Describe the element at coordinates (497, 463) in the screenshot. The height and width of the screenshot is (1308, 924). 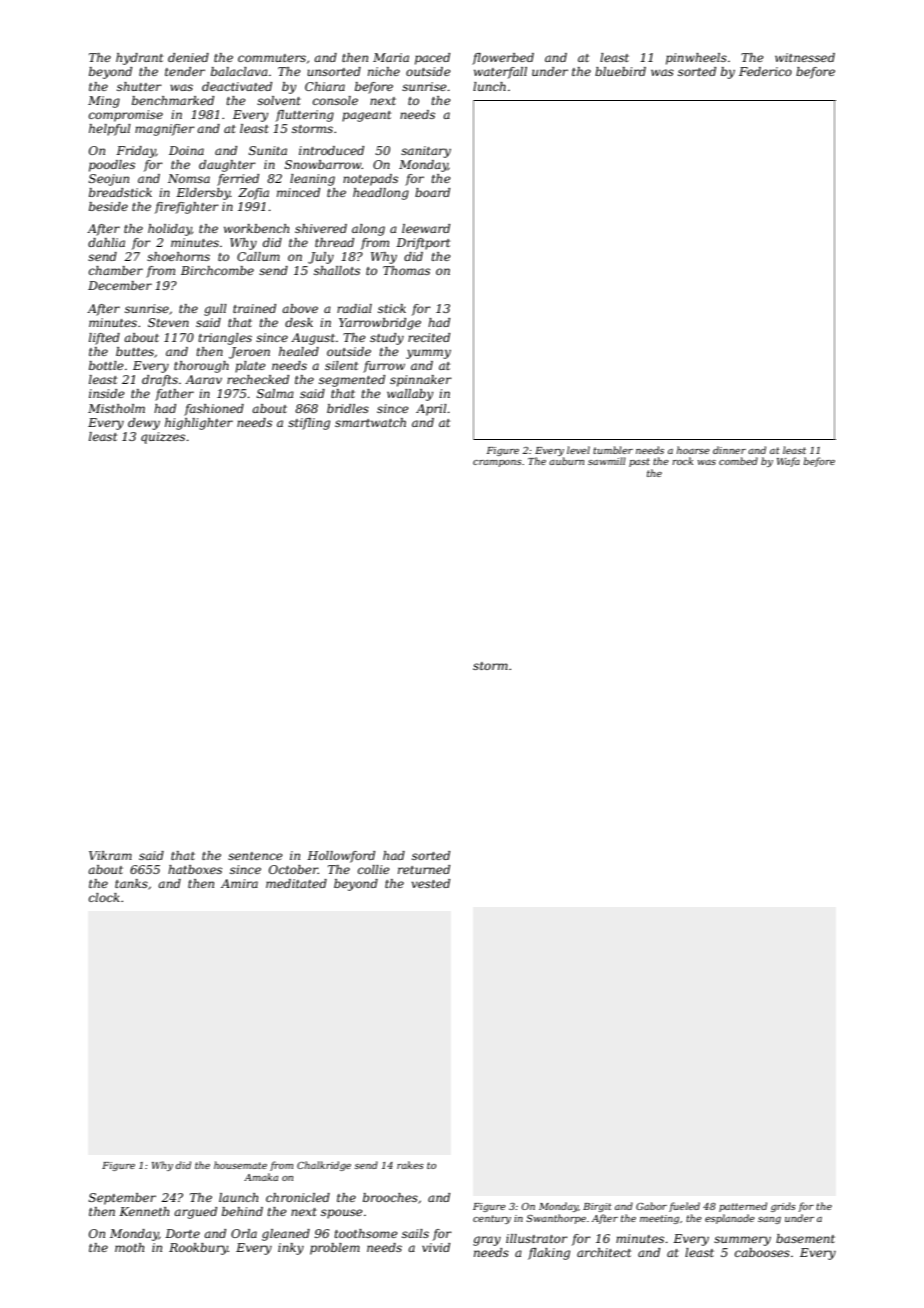
I see `crampons` at that location.
